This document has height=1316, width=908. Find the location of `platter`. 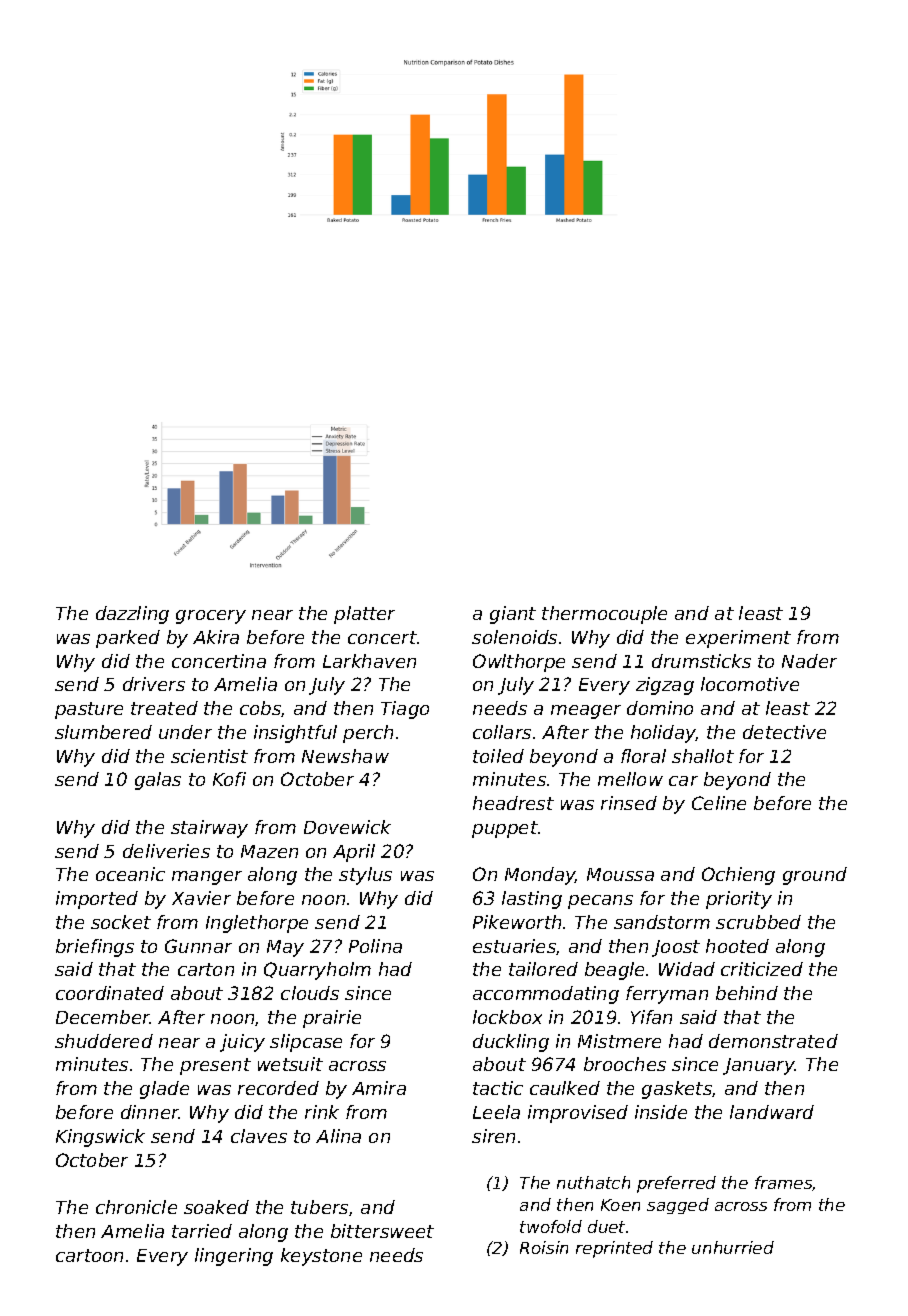

platter is located at coordinates (364, 615).
